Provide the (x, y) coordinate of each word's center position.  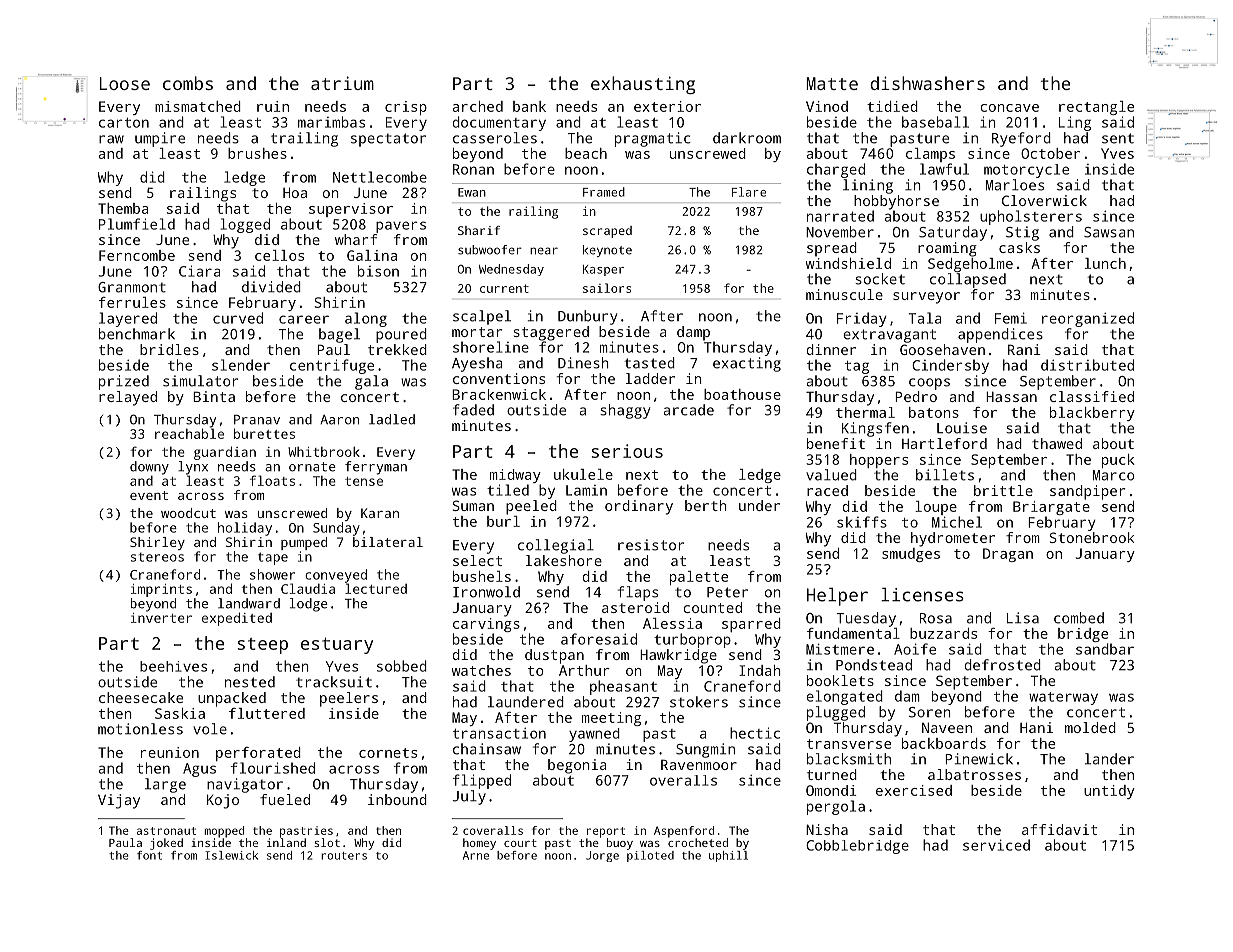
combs (188, 83)
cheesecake (141, 697)
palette (699, 578)
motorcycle (1026, 171)
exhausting (643, 85)
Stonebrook (1092, 537)
